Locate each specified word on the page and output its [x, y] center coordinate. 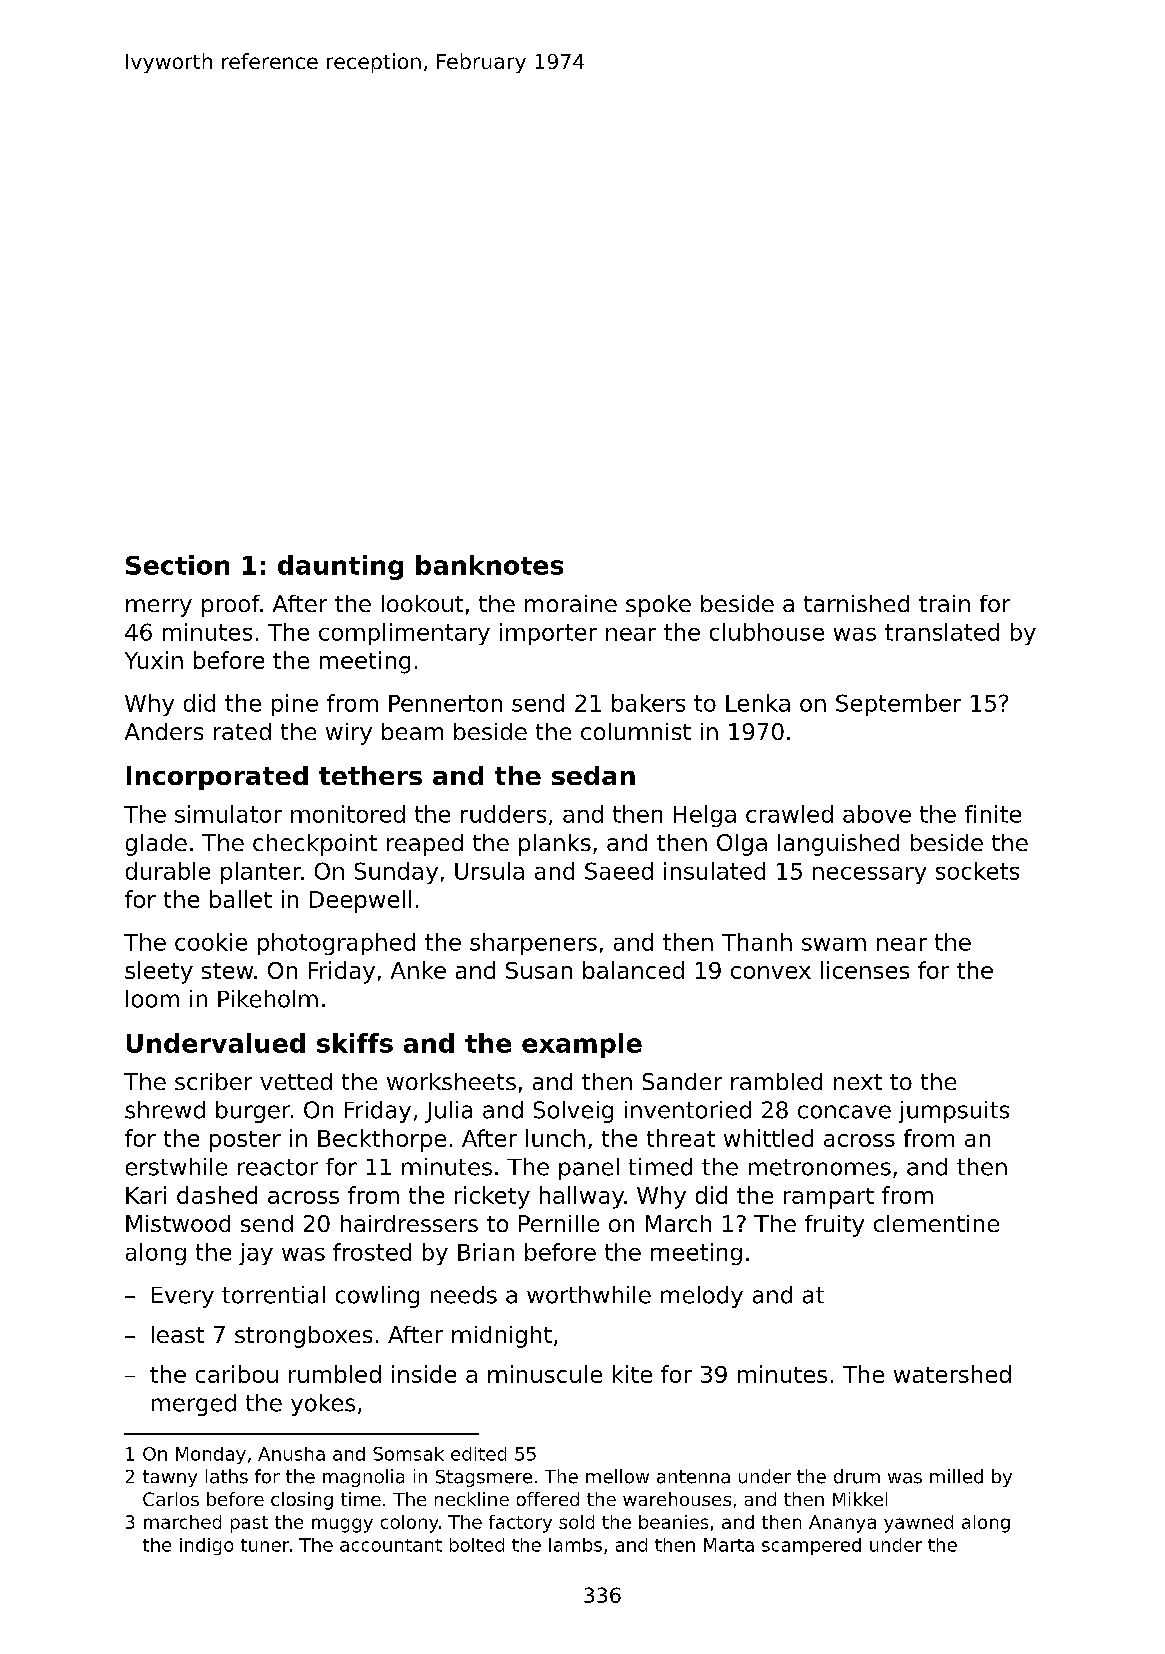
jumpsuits [954, 1112]
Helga [705, 816]
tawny [170, 1478]
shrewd [165, 1110]
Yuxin [154, 660]
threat [681, 1138]
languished [838, 845]
